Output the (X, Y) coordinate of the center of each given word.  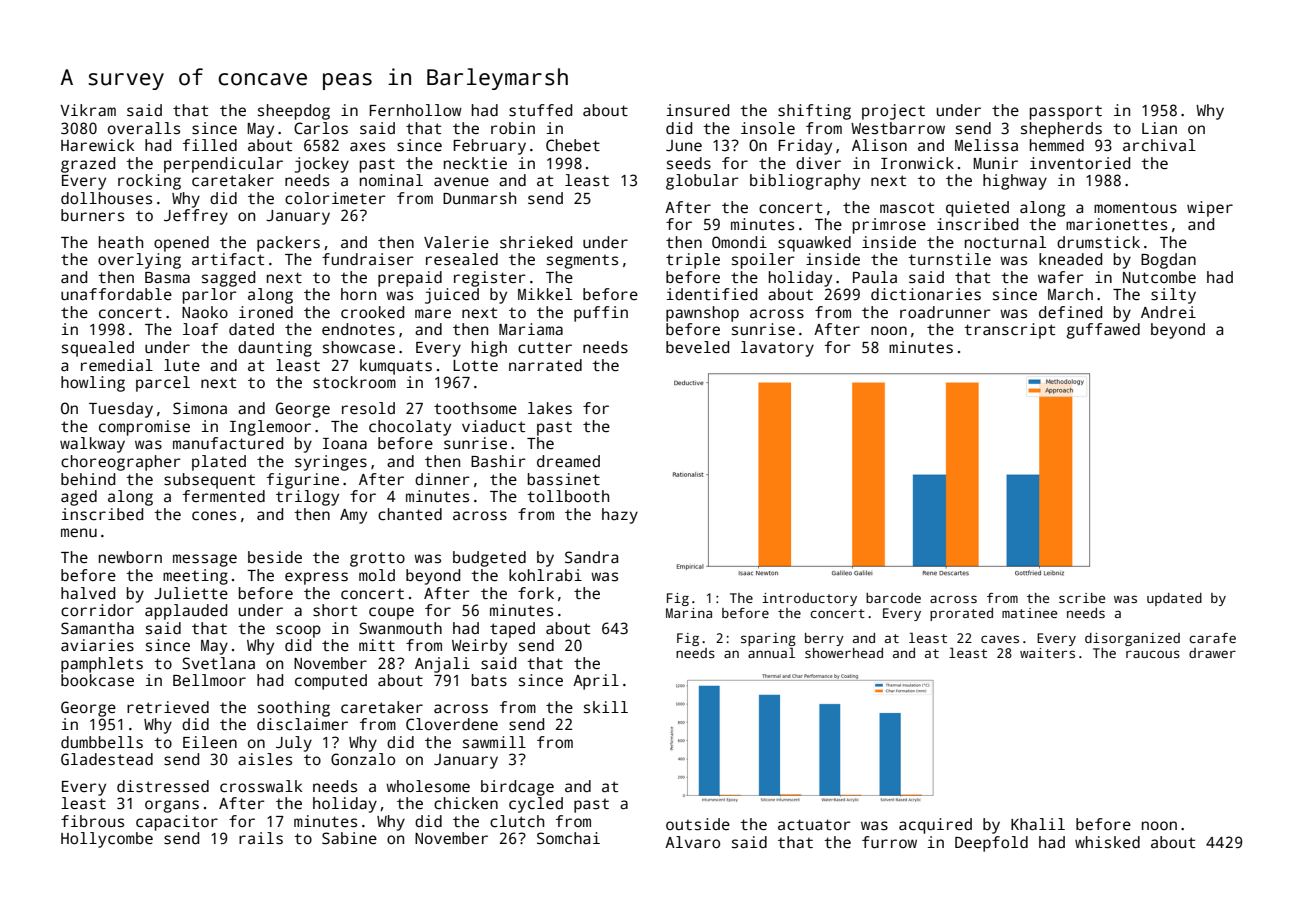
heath (121, 242)
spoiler (763, 261)
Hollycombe (107, 840)
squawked (814, 244)
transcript (1009, 331)
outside (698, 824)
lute (182, 365)
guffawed (1103, 331)
